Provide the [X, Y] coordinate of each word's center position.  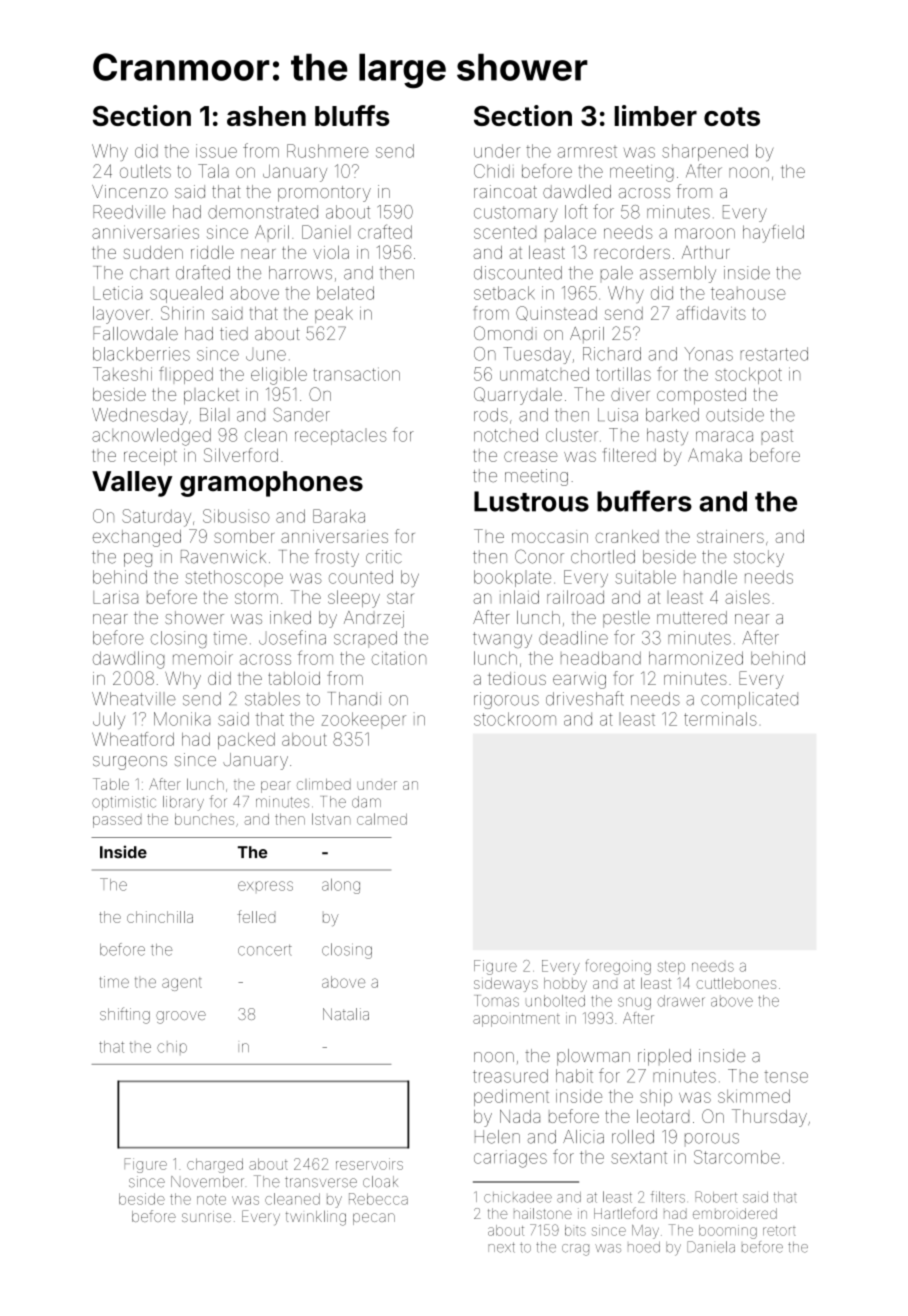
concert [265, 950]
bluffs [352, 115]
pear [276, 787]
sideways [506, 985]
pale [617, 273]
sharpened [705, 152]
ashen [266, 116]
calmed [382, 819]
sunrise [206, 1216]
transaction [356, 374]
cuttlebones [736, 983]
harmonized [696, 658]
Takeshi [122, 374]
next [501, 1247]
